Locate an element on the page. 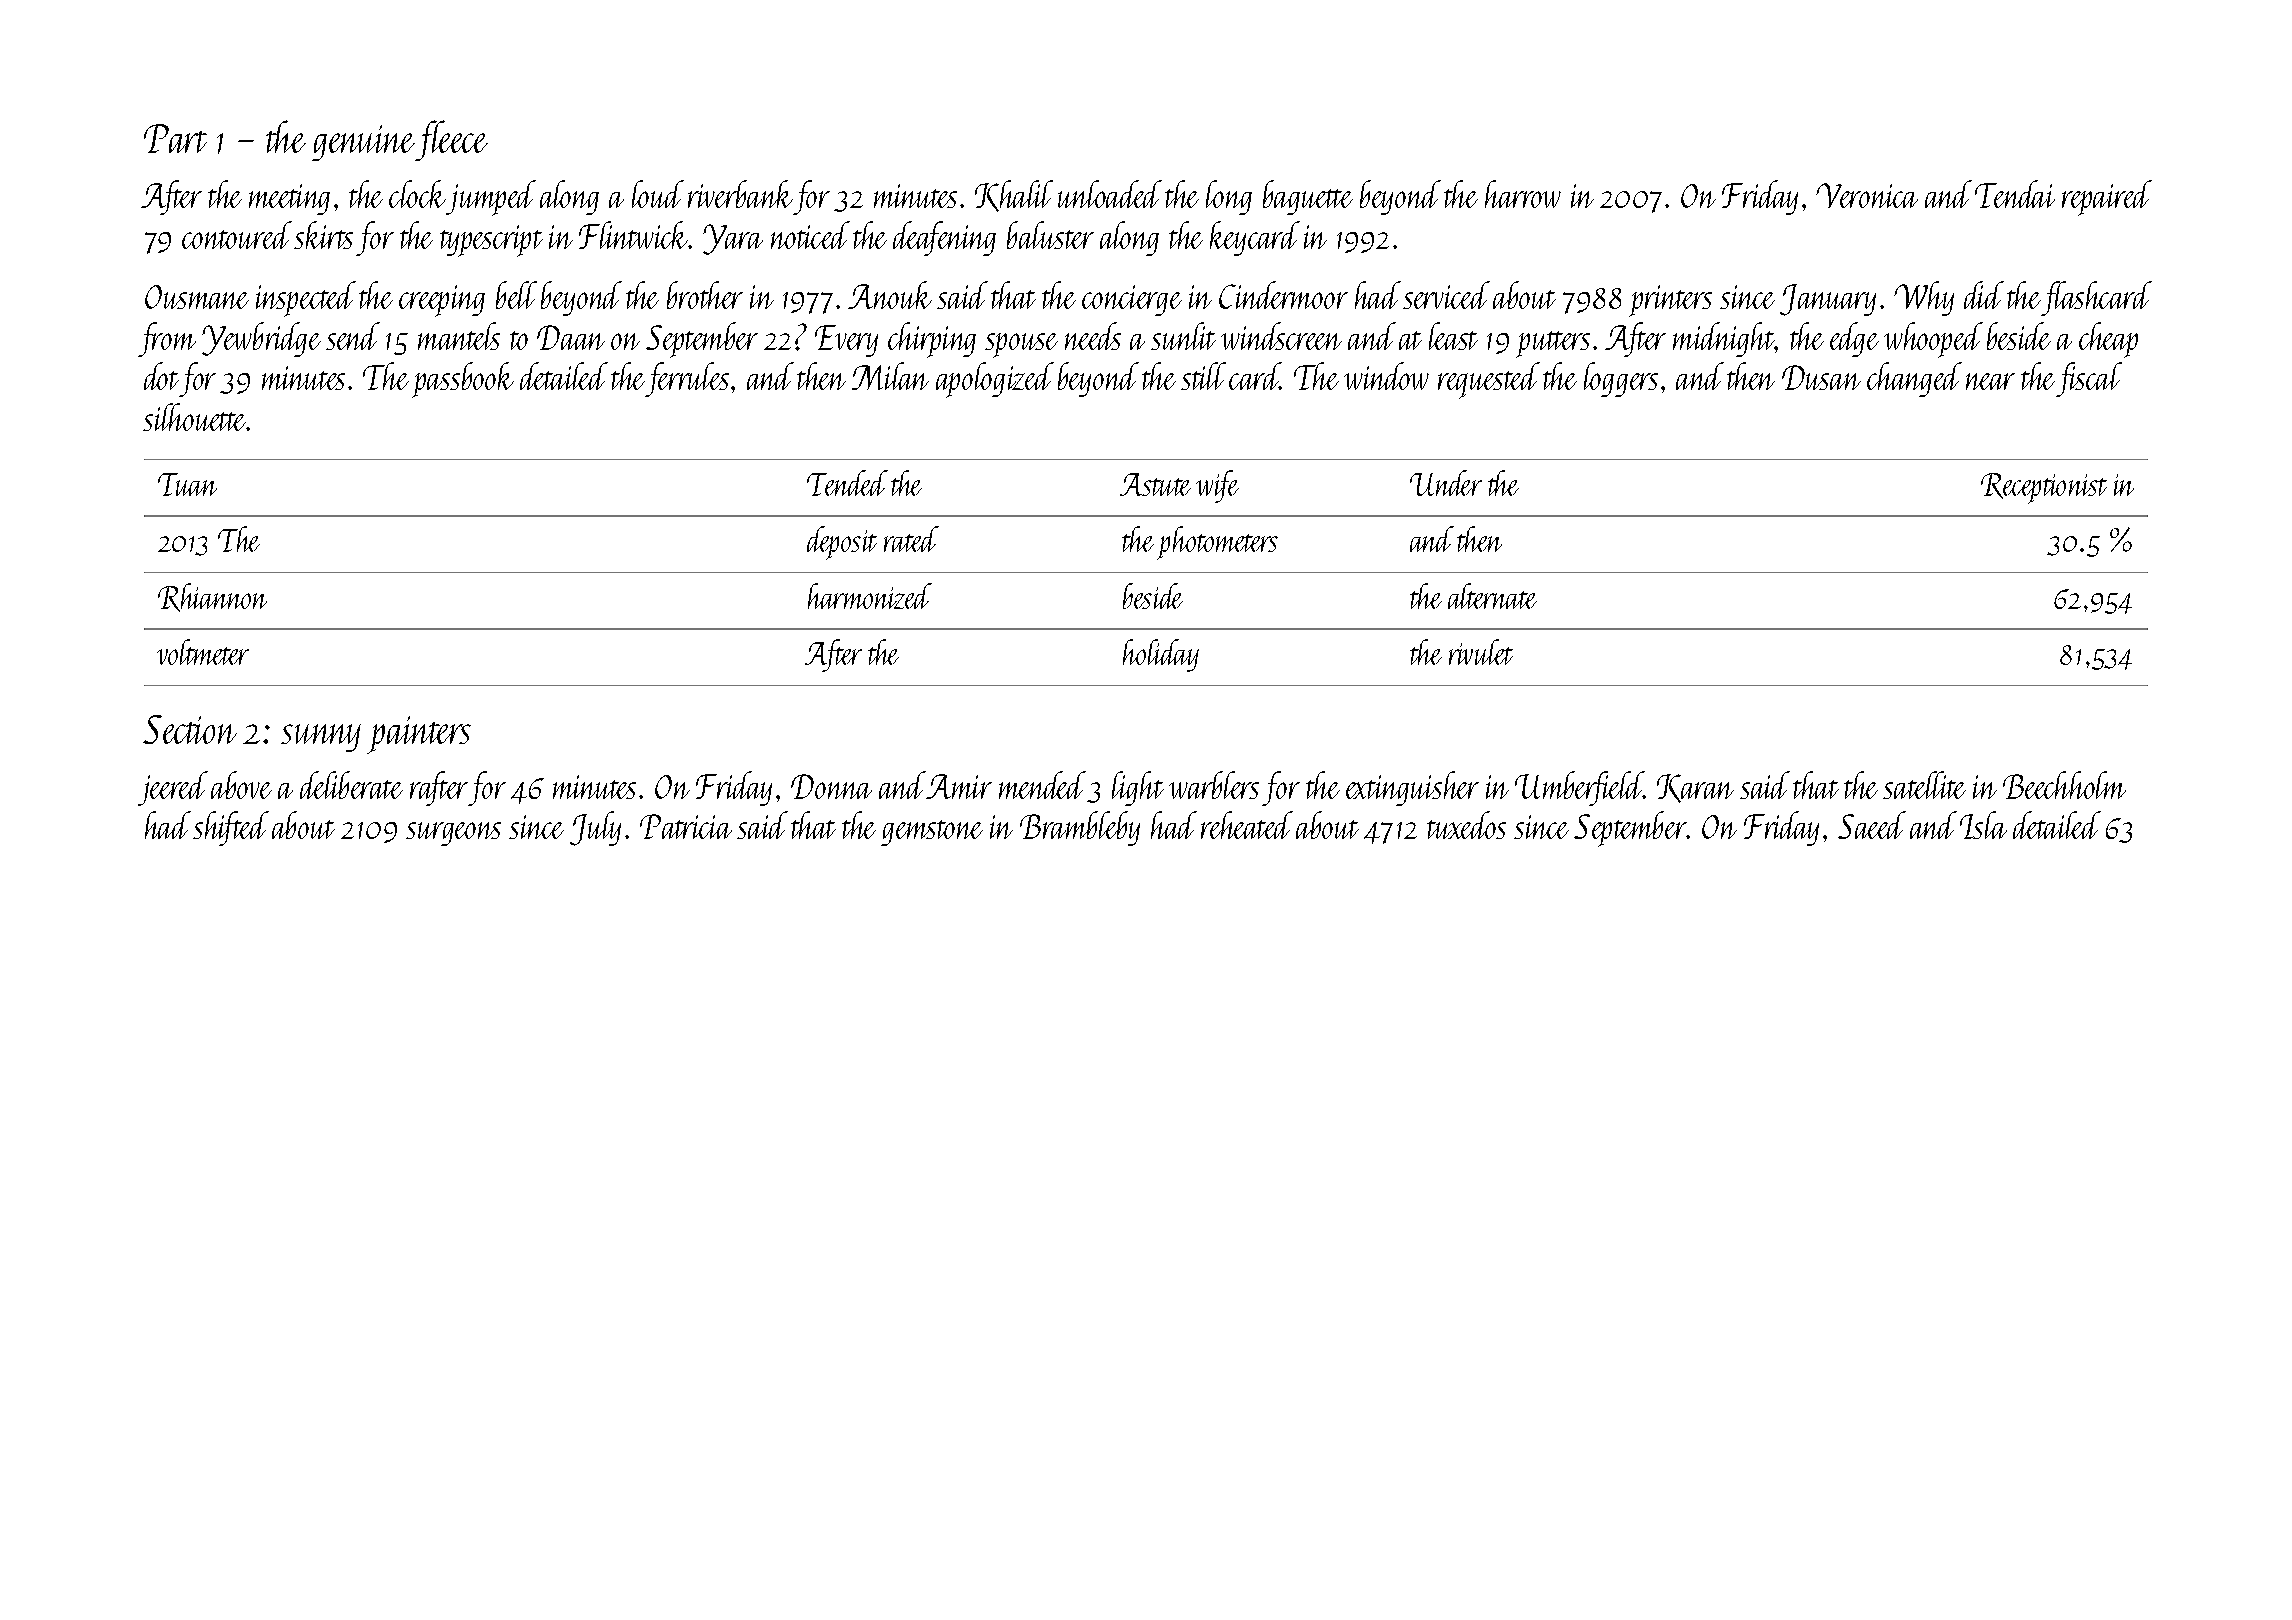 The width and height of the image is (2292, 1620). jumped is located at coordinates (491, 198).
